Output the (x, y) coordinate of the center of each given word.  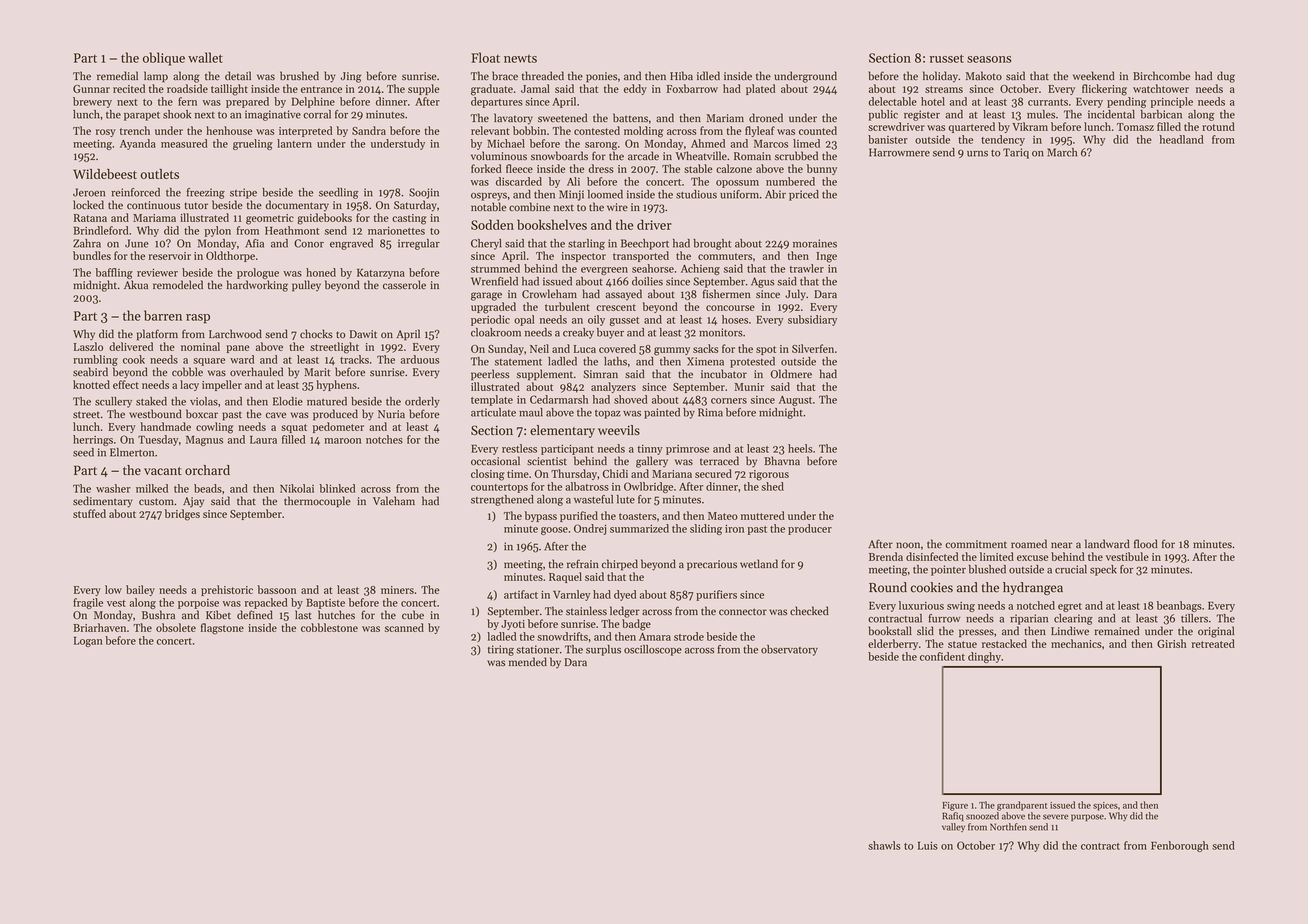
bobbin (529, 130)
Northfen (1008, 827)
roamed (1029, 544)
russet (947, 58)
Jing (351, 77)
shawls (884, 845)
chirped (620, 565)
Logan (88, 642)
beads (208, 488)
